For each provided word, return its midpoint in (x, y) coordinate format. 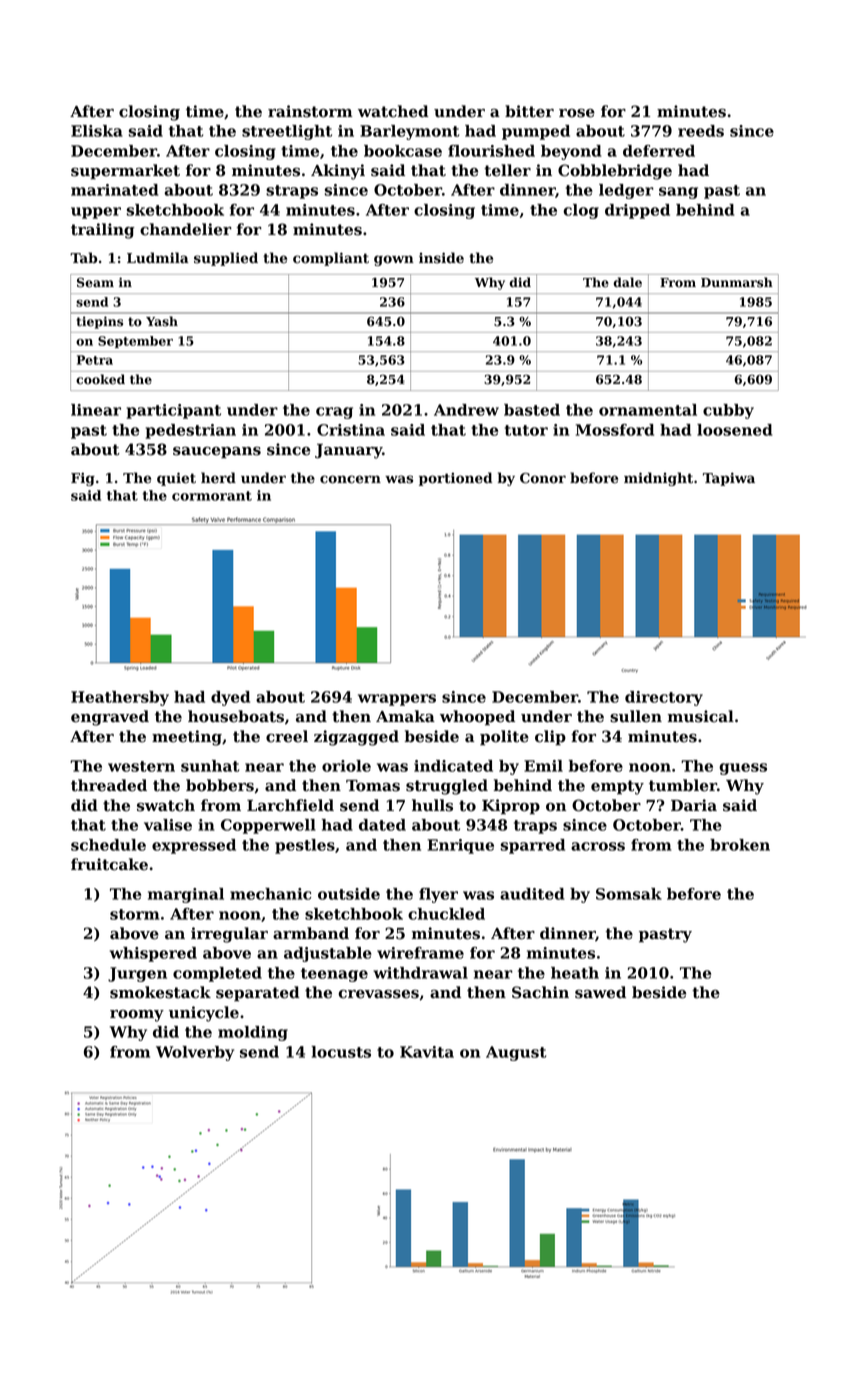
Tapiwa (729, 479)
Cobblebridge (615, 172)
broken (740, 845)
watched (393, 111)
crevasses (378, 994)
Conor (543, 478)
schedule (108, 845)
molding (253, 1033)
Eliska (97, 131)
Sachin (540, 992)
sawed (600, 992)
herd (218, 478)
